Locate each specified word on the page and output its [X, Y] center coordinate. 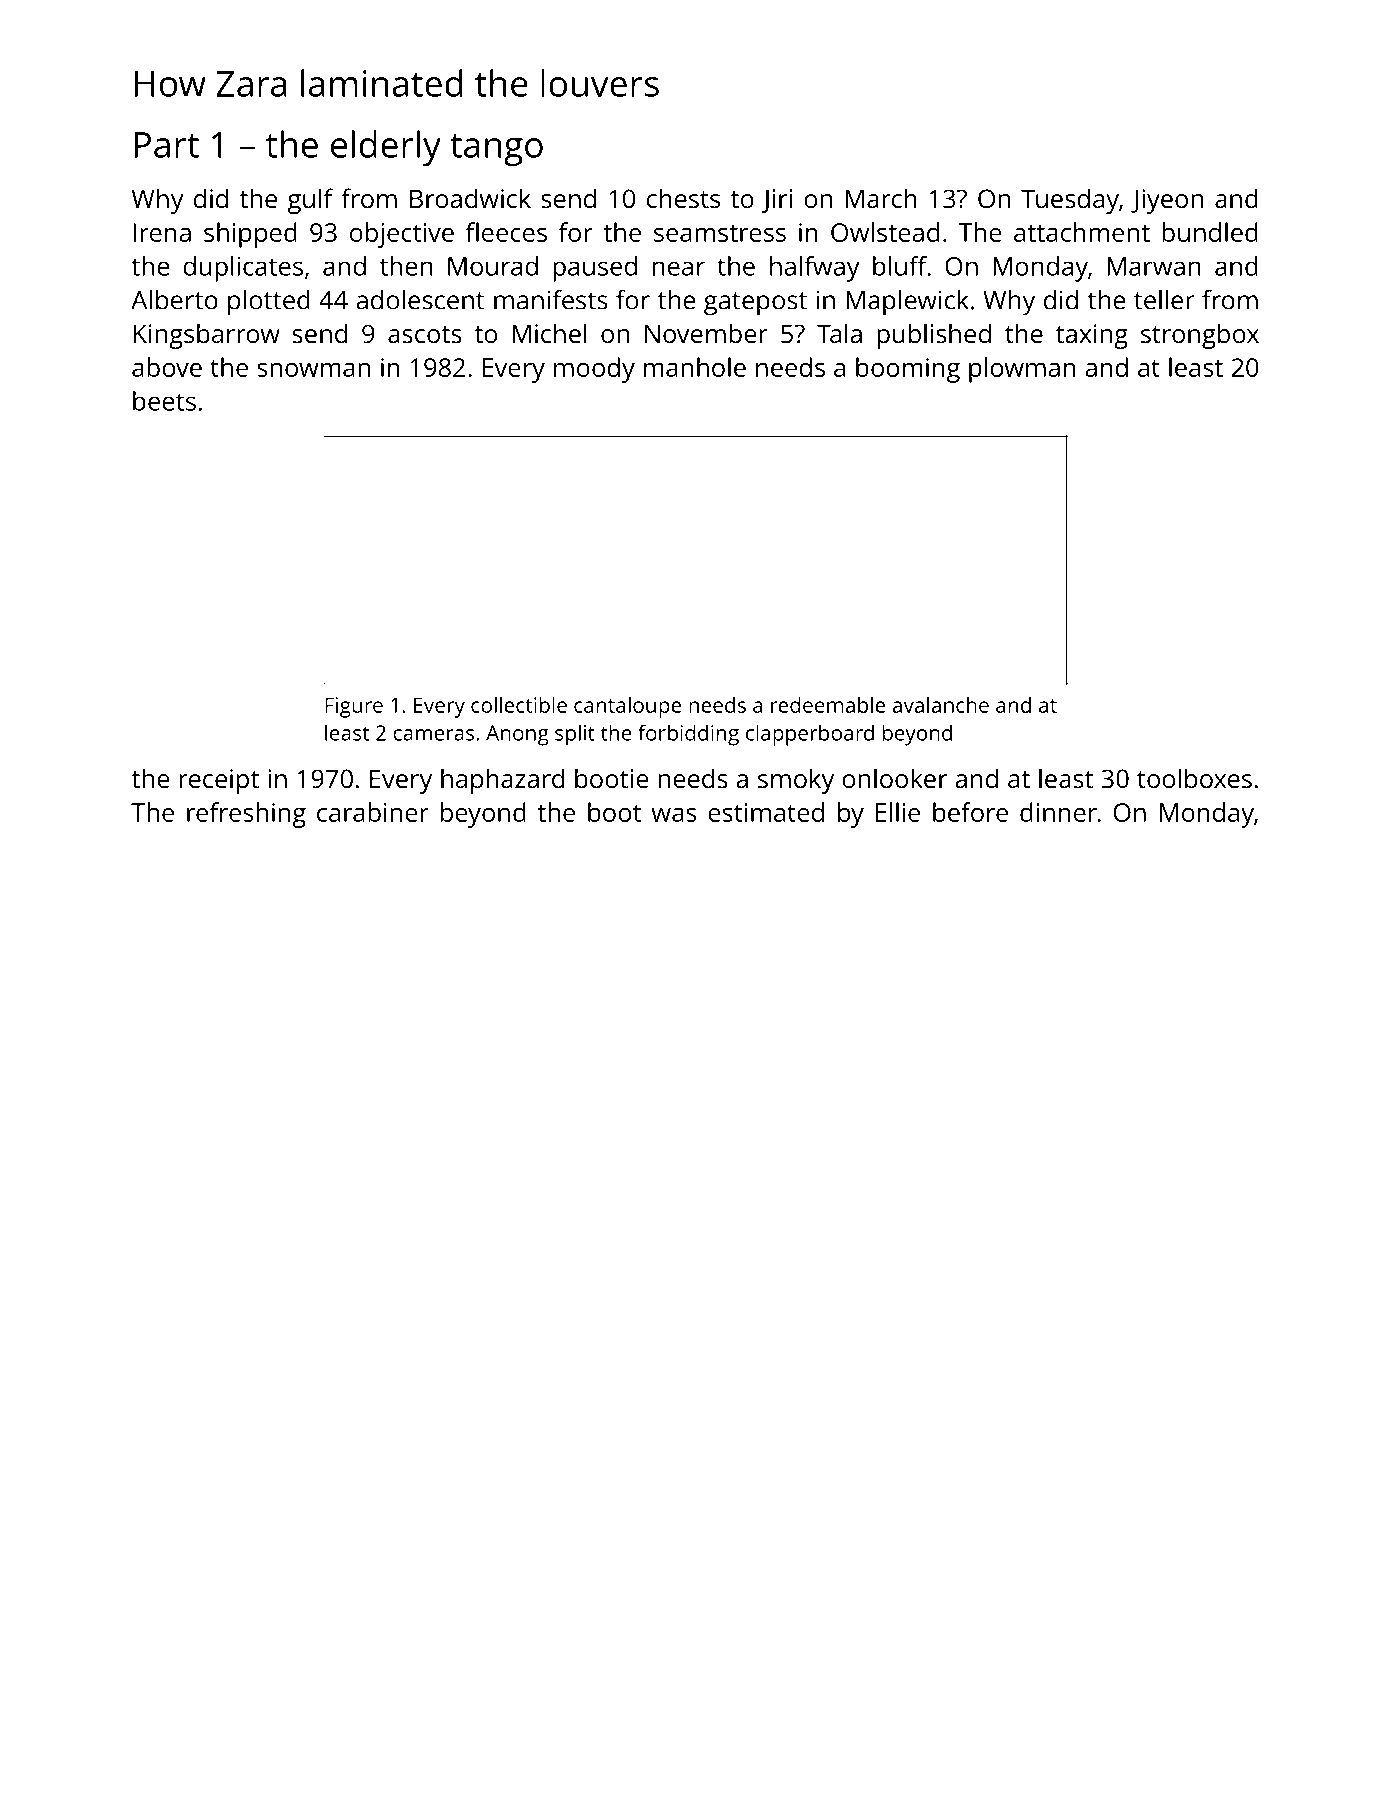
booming [908, 370]
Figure [354, 707]
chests [683, 198]
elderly [386, 148]
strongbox [1200, 336]
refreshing [246, 815]
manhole [695, 367]
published [934, 336]
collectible [519, 705]
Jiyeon [1167, 201]
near [679, 268]
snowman [313, 370]
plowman [1022, 370]
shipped [250, 235]
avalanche [941, 705]
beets [164, 401]
